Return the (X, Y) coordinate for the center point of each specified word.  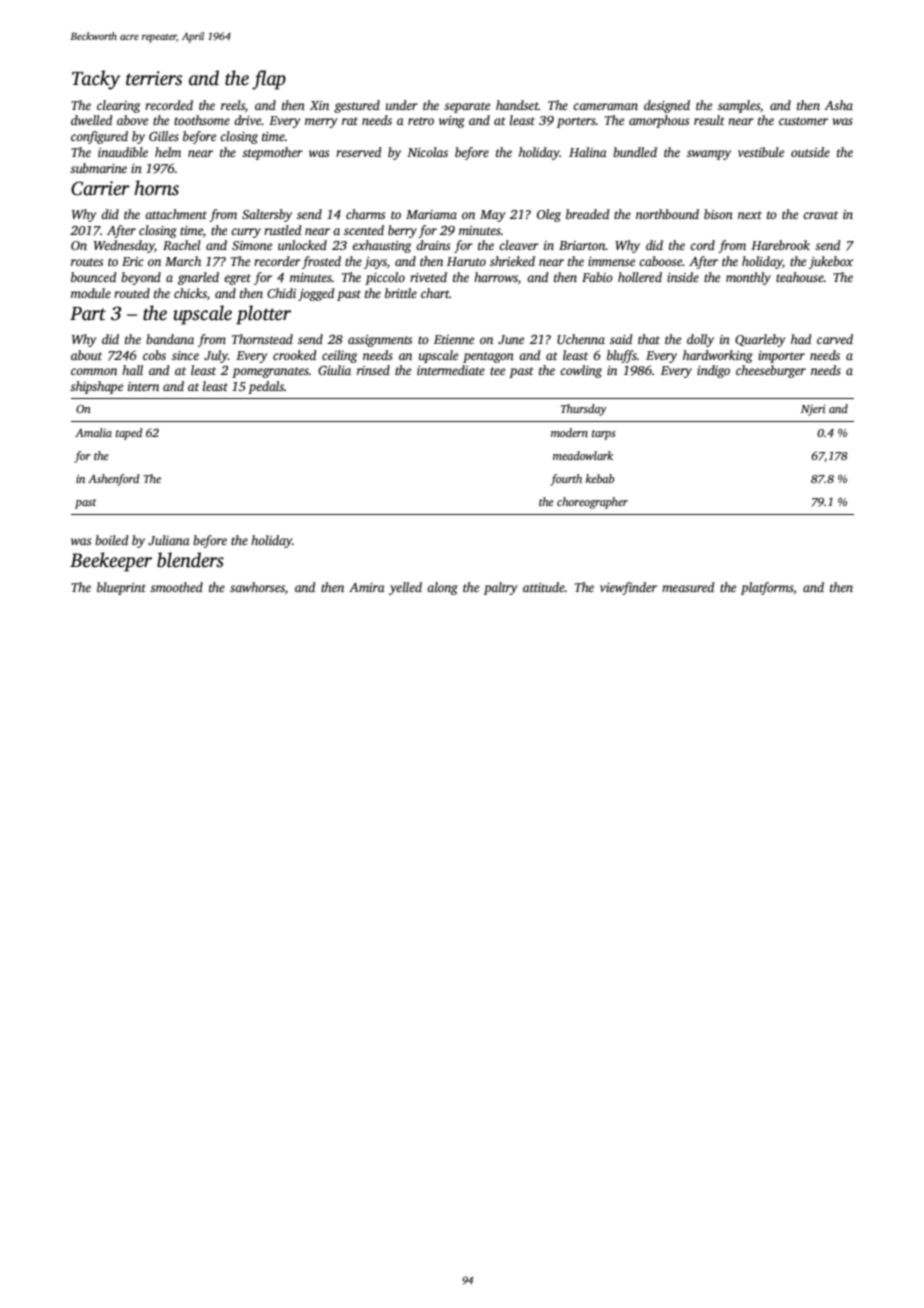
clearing (118, 106)
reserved (359, 152)
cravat (820, 215)
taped (129, 434)
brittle (401, 293)
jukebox (831, 262)
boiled (112, 540)
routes (87, 262)
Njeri (813, 410)
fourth (566, 480)
